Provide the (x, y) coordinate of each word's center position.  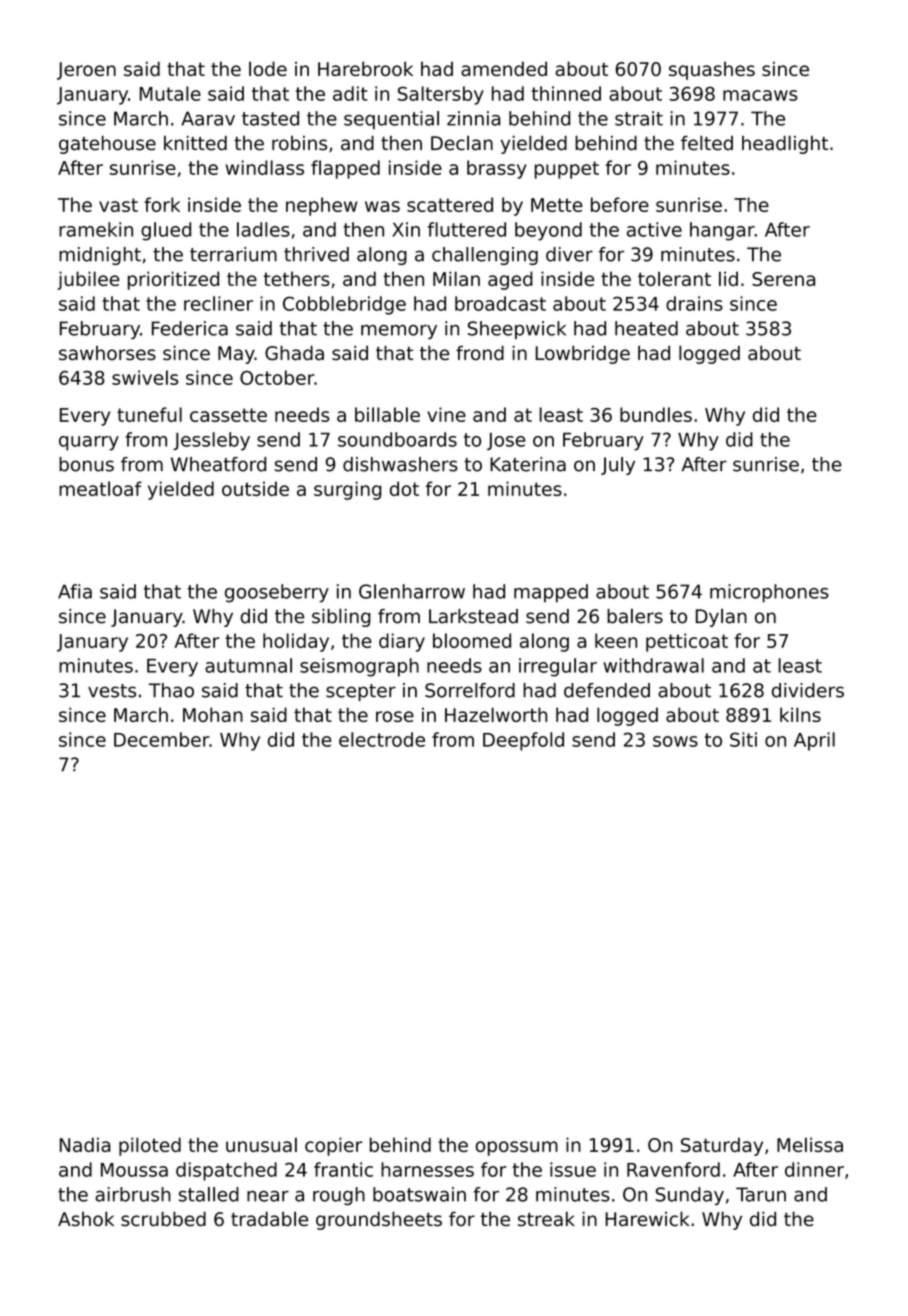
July (618, 466)
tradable (269, 1219)
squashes (712, 70)
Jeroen (86, 71)
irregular (558, 667)
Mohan (213, 714)
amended (504, 68)
